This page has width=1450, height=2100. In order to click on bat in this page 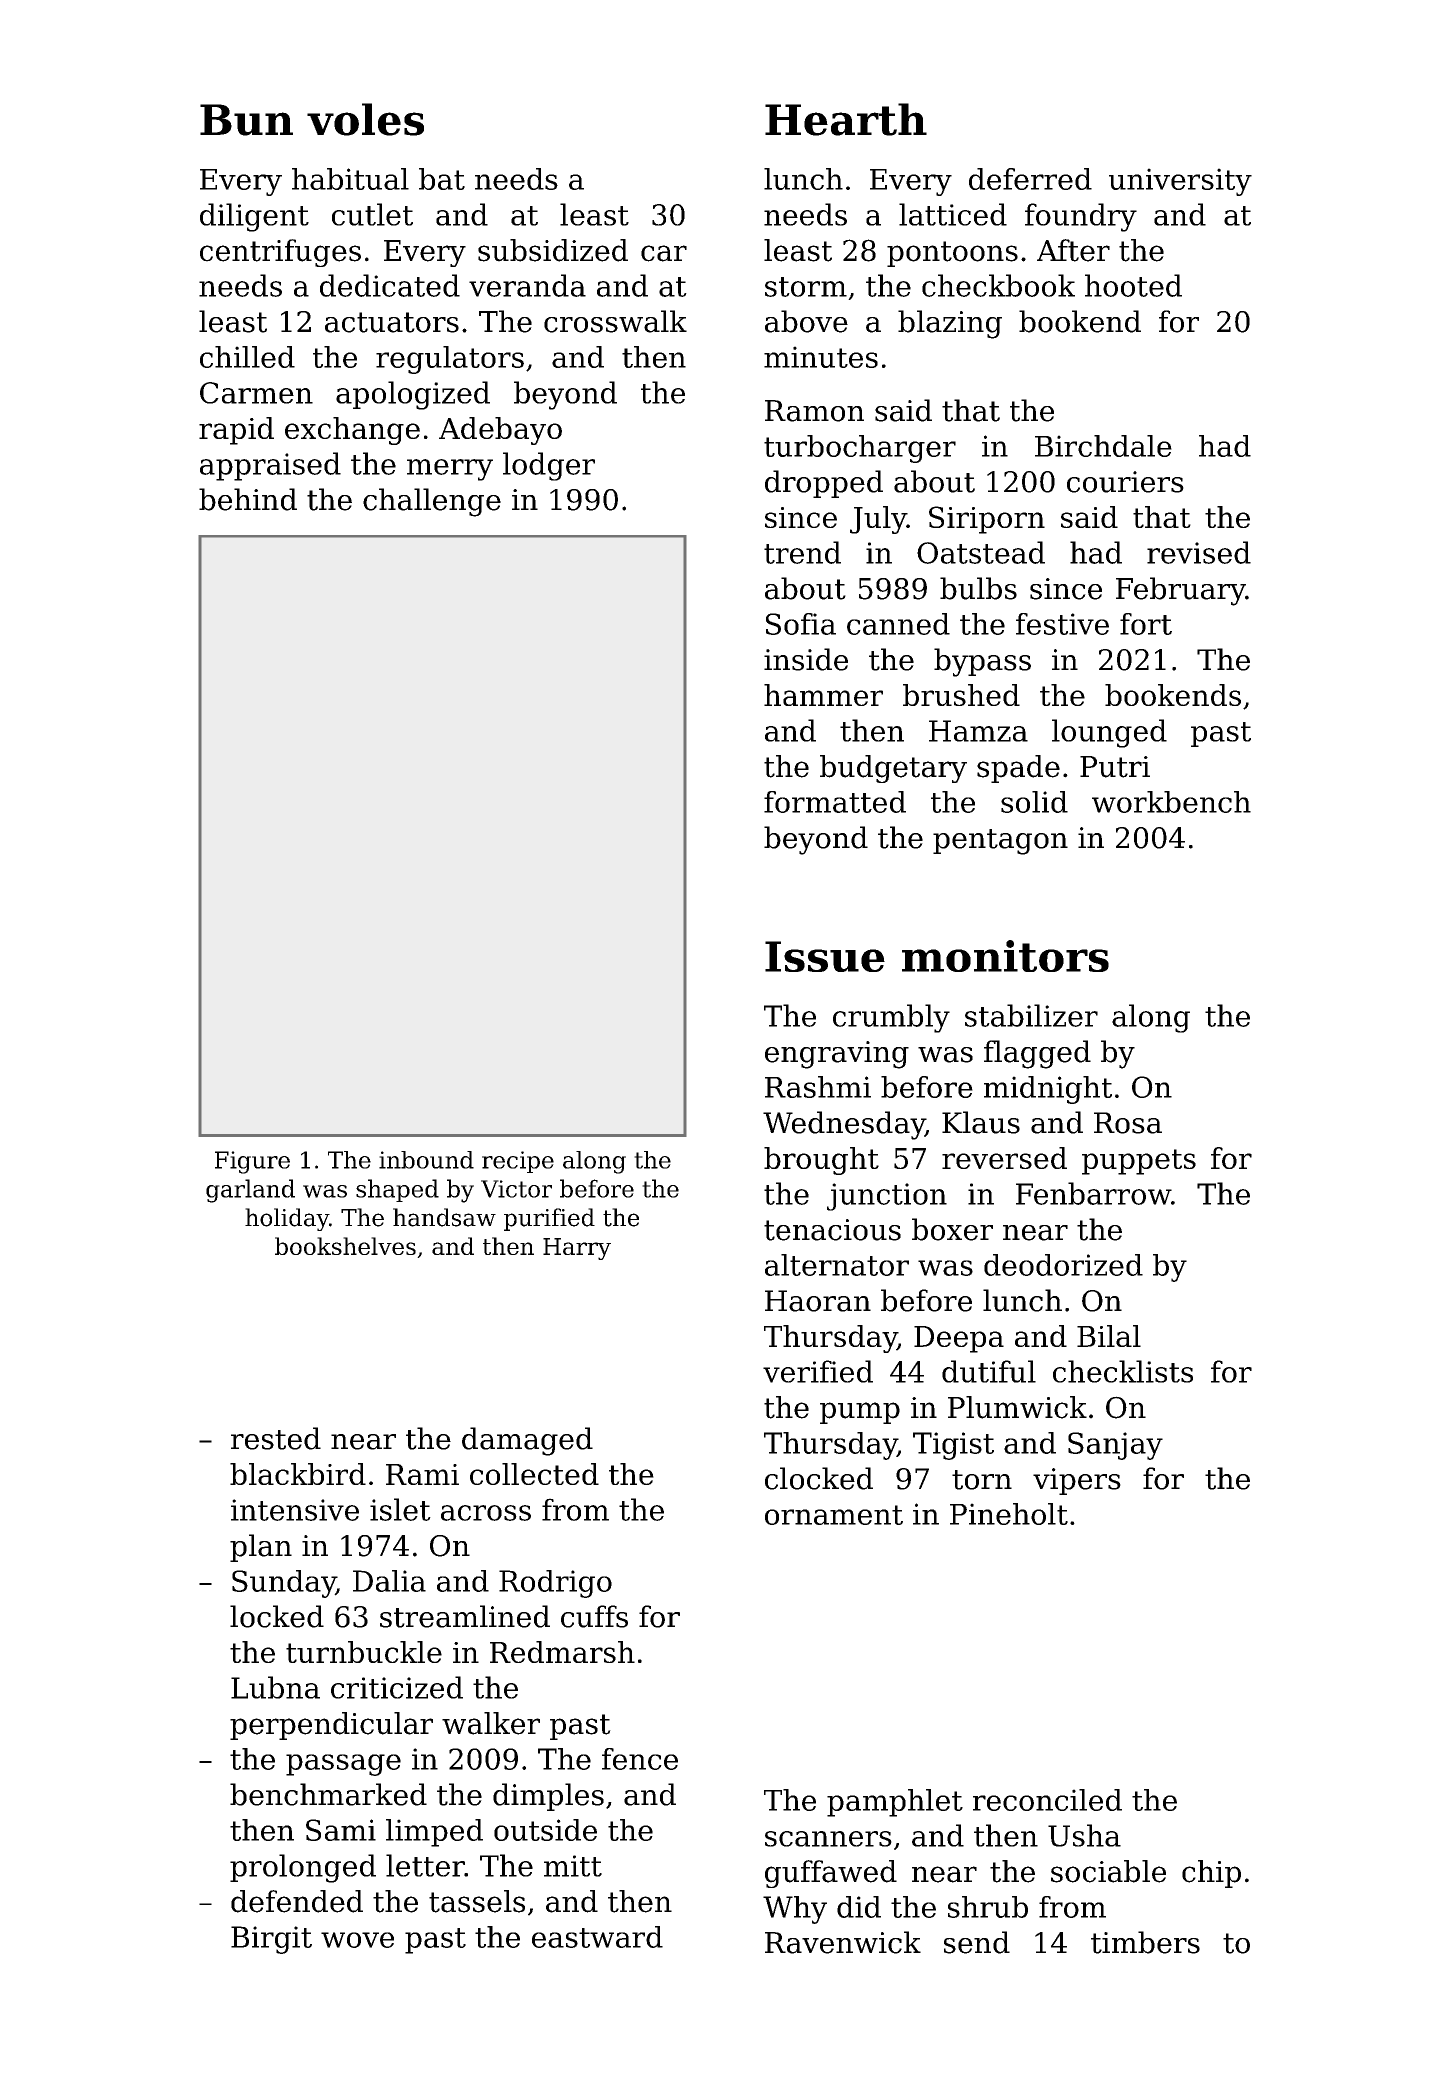, I will do `click(442, 179)`.
